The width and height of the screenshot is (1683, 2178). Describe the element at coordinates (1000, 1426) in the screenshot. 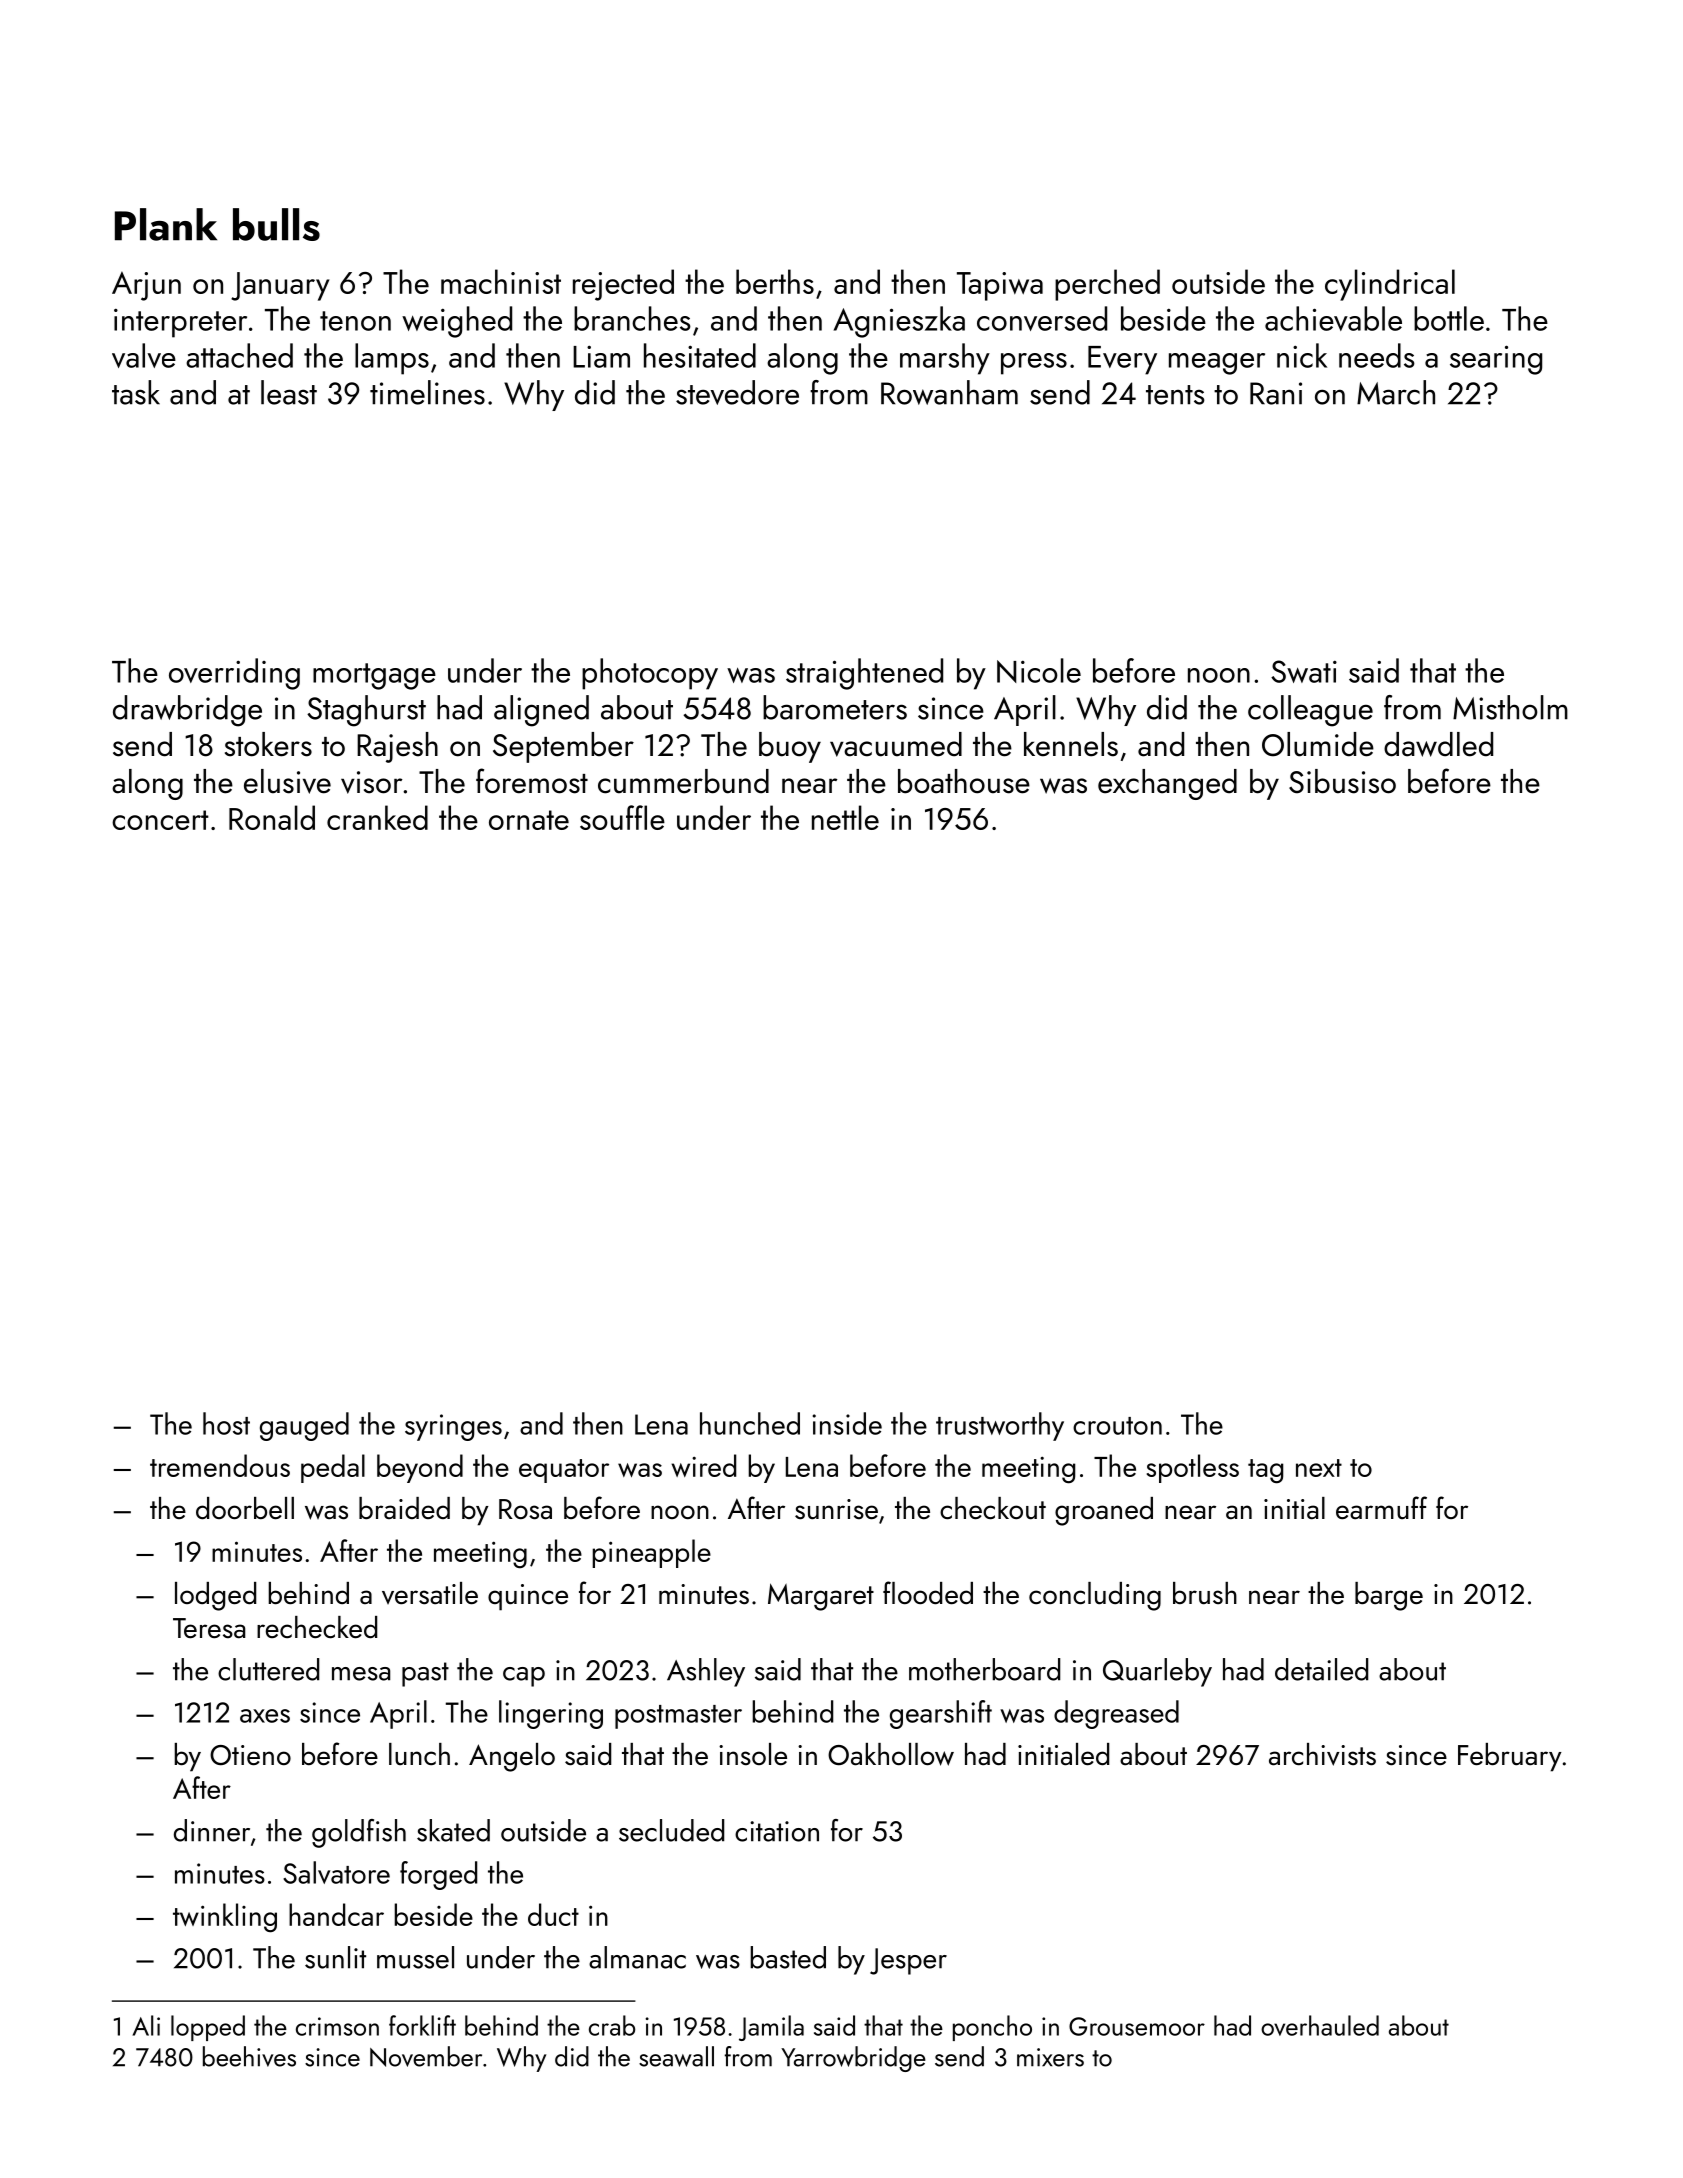

I see `trustworthy` at that location.
